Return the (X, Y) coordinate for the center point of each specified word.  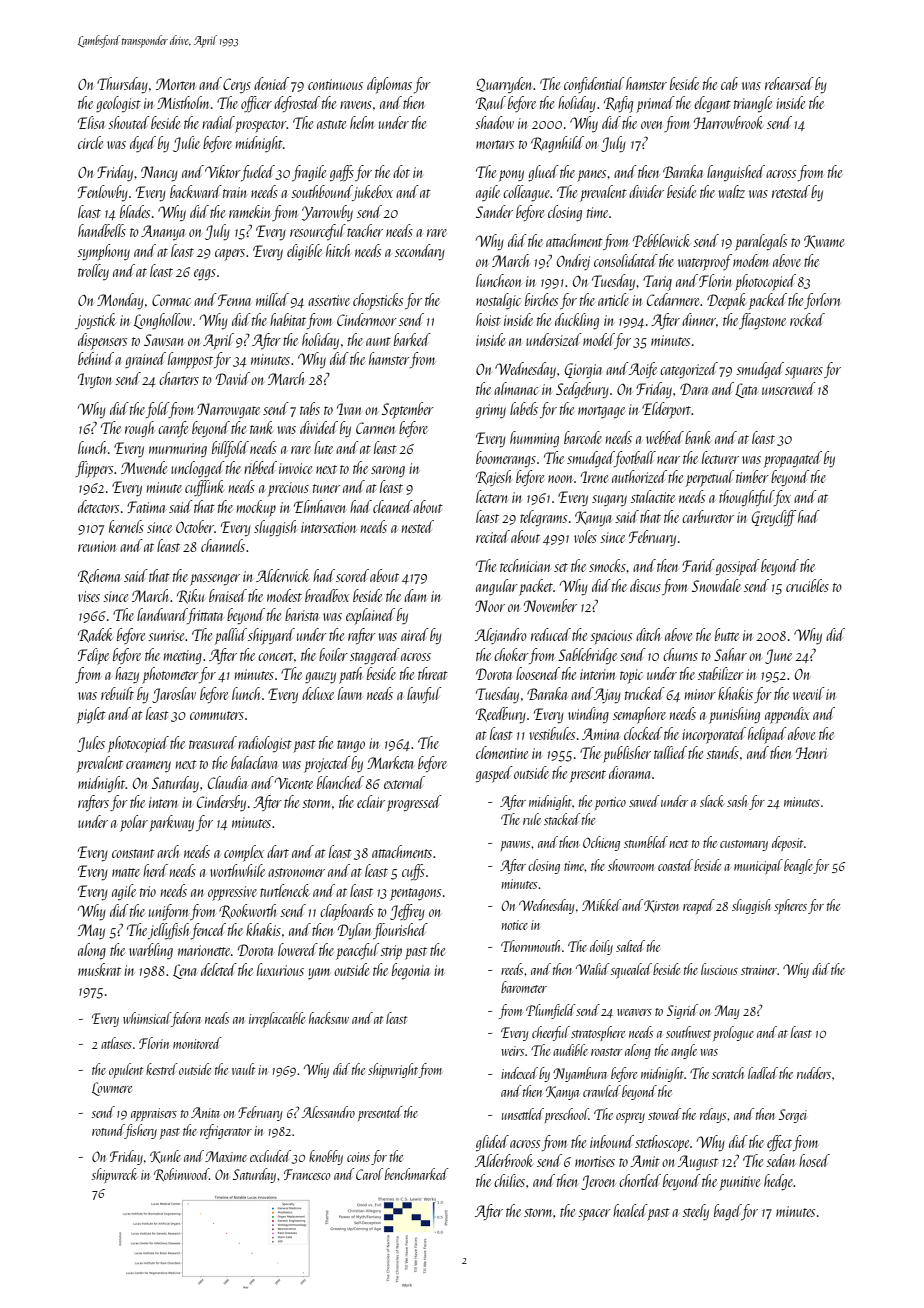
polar (134, 823)
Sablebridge (587, 656)
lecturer (720, 457)
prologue (733, 1033)
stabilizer (721, 673)
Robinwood (181, 1174)
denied (271, 83)
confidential (594, 85)
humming (534, 439)
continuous (335, 84)
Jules (91, 744)
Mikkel (601, 905)
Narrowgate (228, 410)
